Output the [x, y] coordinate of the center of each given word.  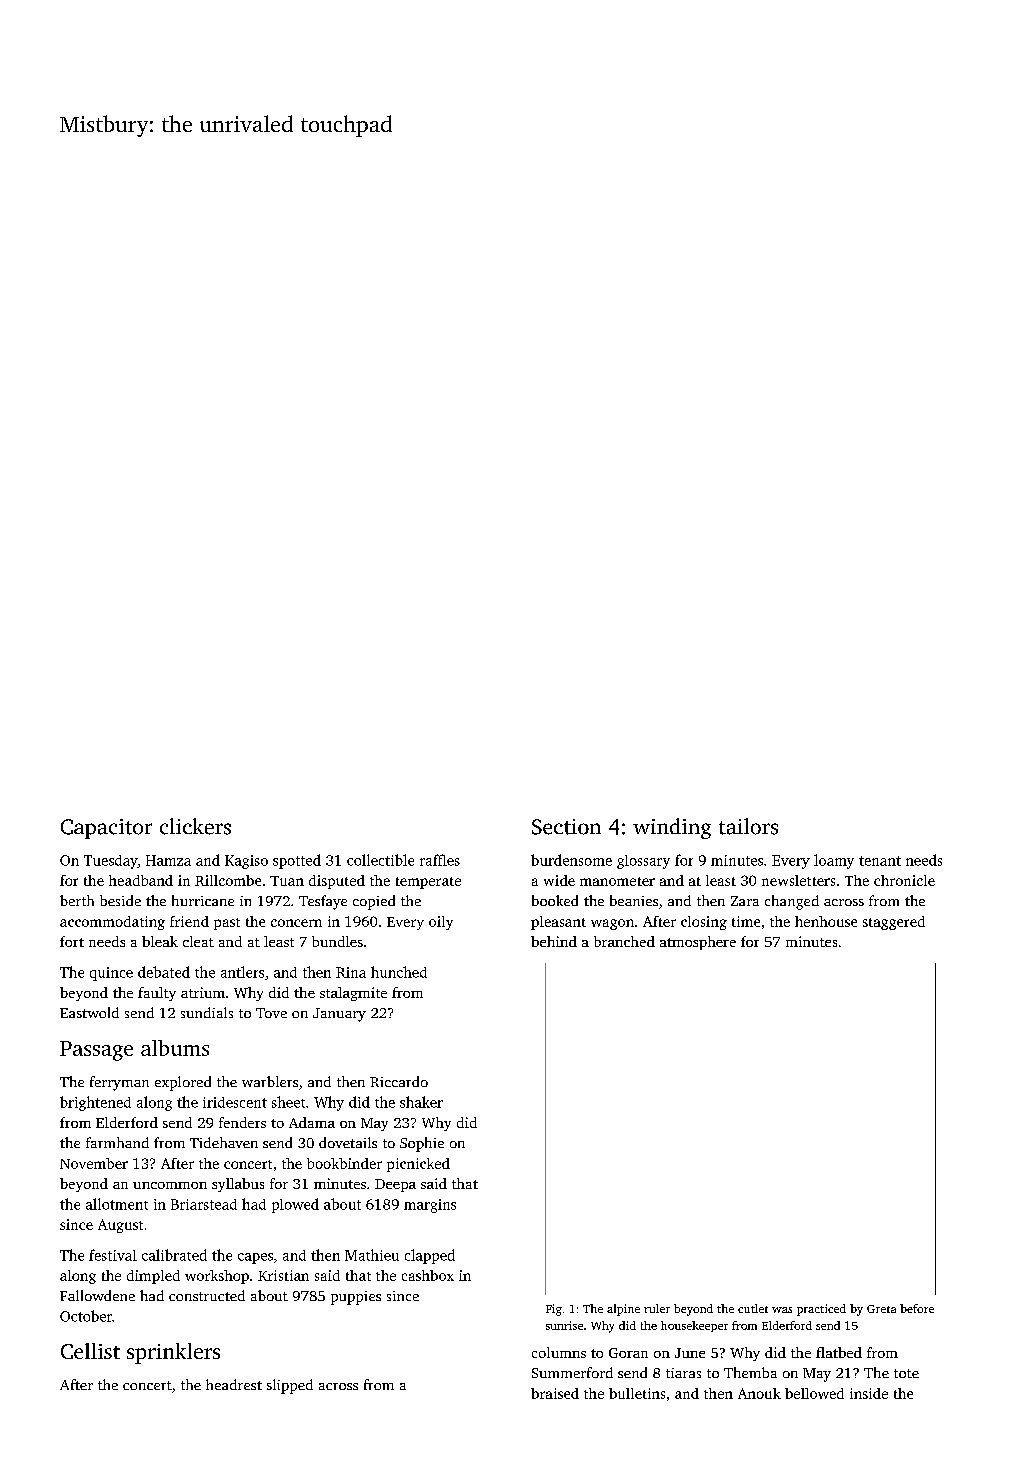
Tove [271, 1013]
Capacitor [106, 829]
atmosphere [698, 943]
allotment [117, 1204]
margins [430, 1206]
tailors [748, 826]
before [917, 1308]
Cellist [90, 1351]
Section [566, 827]
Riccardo [399, 1081]
